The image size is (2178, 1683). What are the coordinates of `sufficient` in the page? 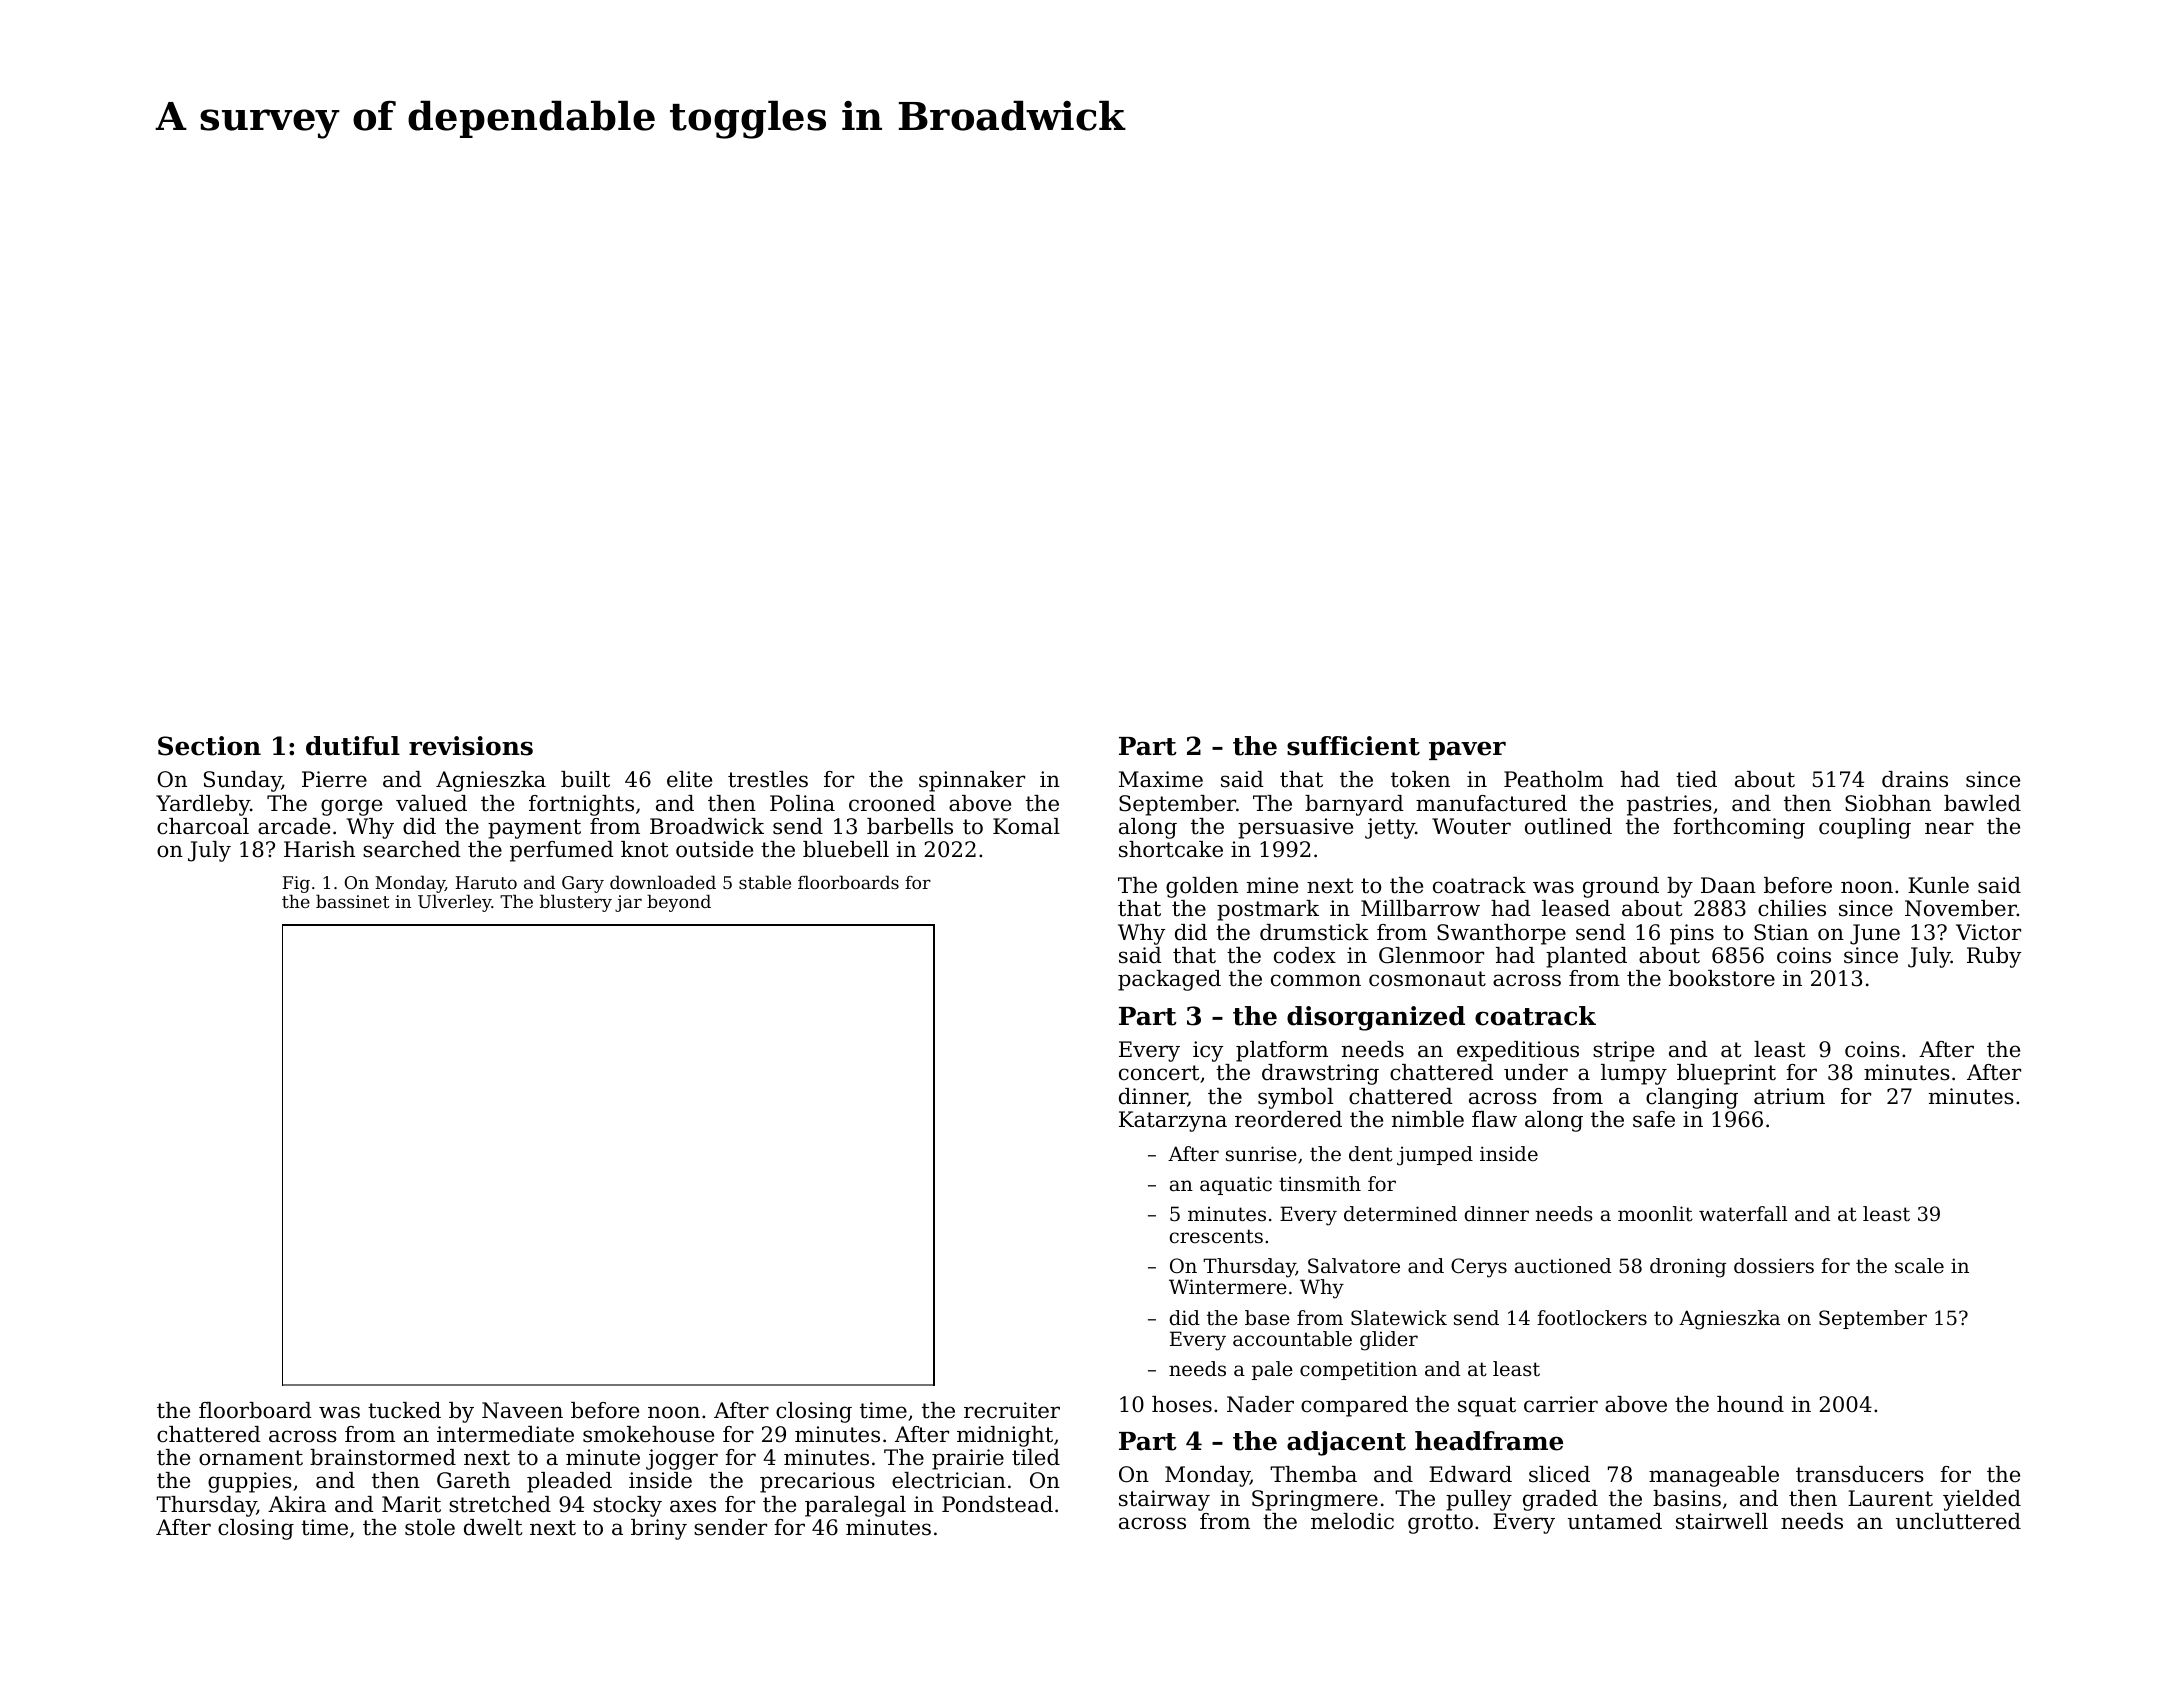 It's located at (1353, 746).
